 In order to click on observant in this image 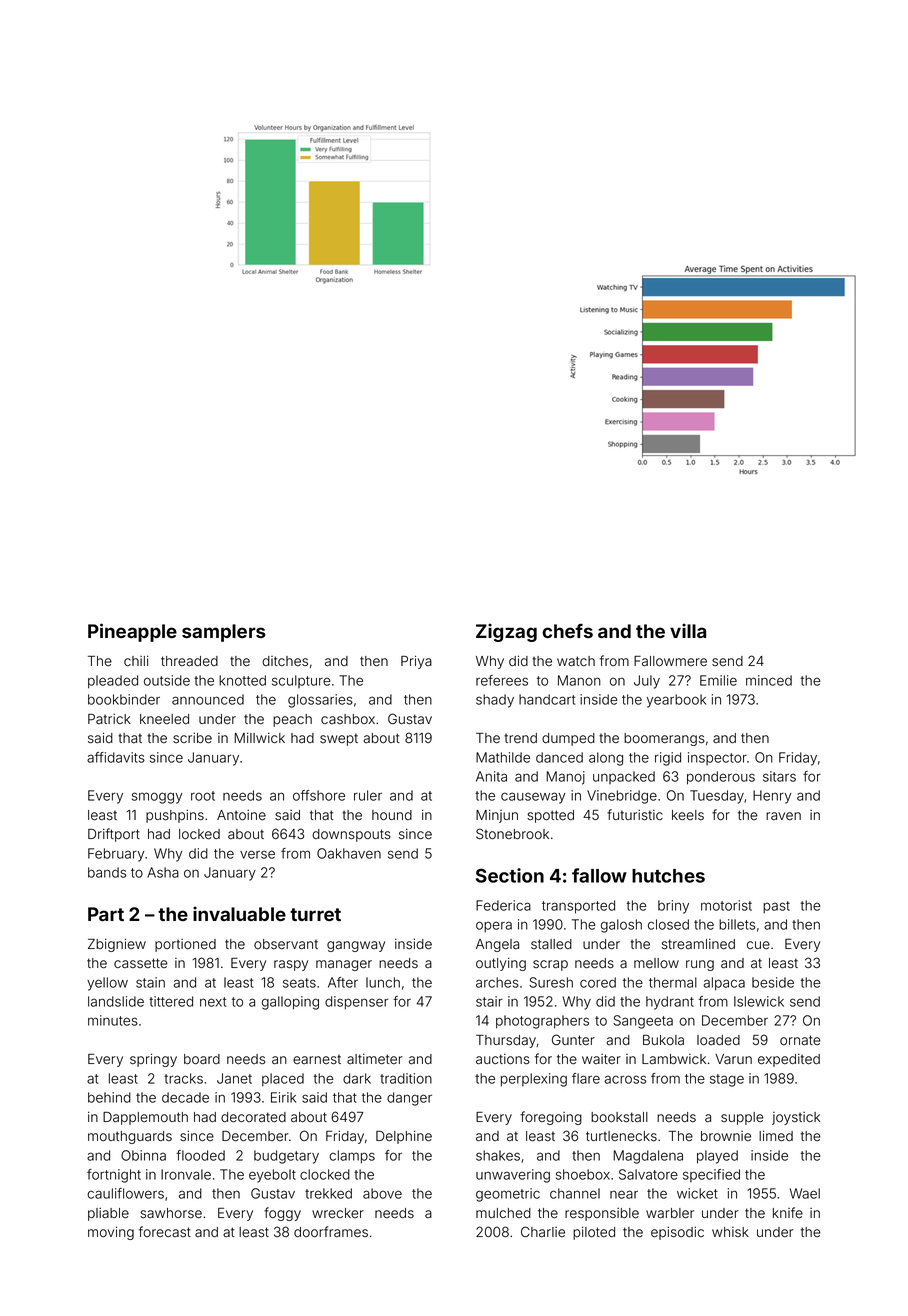, I will do `click(286, 944)`.
